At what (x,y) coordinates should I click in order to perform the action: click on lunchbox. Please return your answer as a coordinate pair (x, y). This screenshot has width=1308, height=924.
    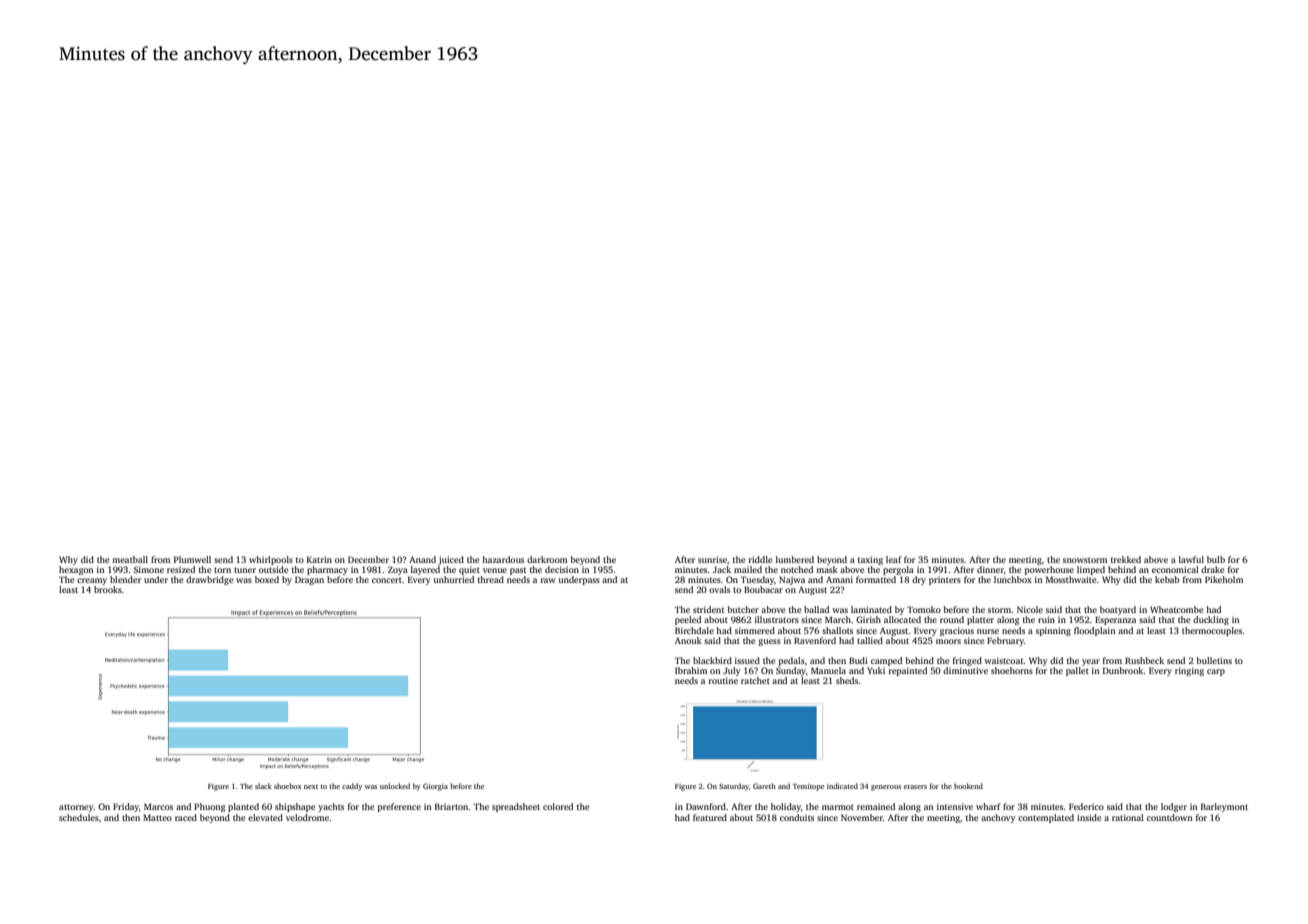
    Looking at the image, I should click on (1013, 579).
